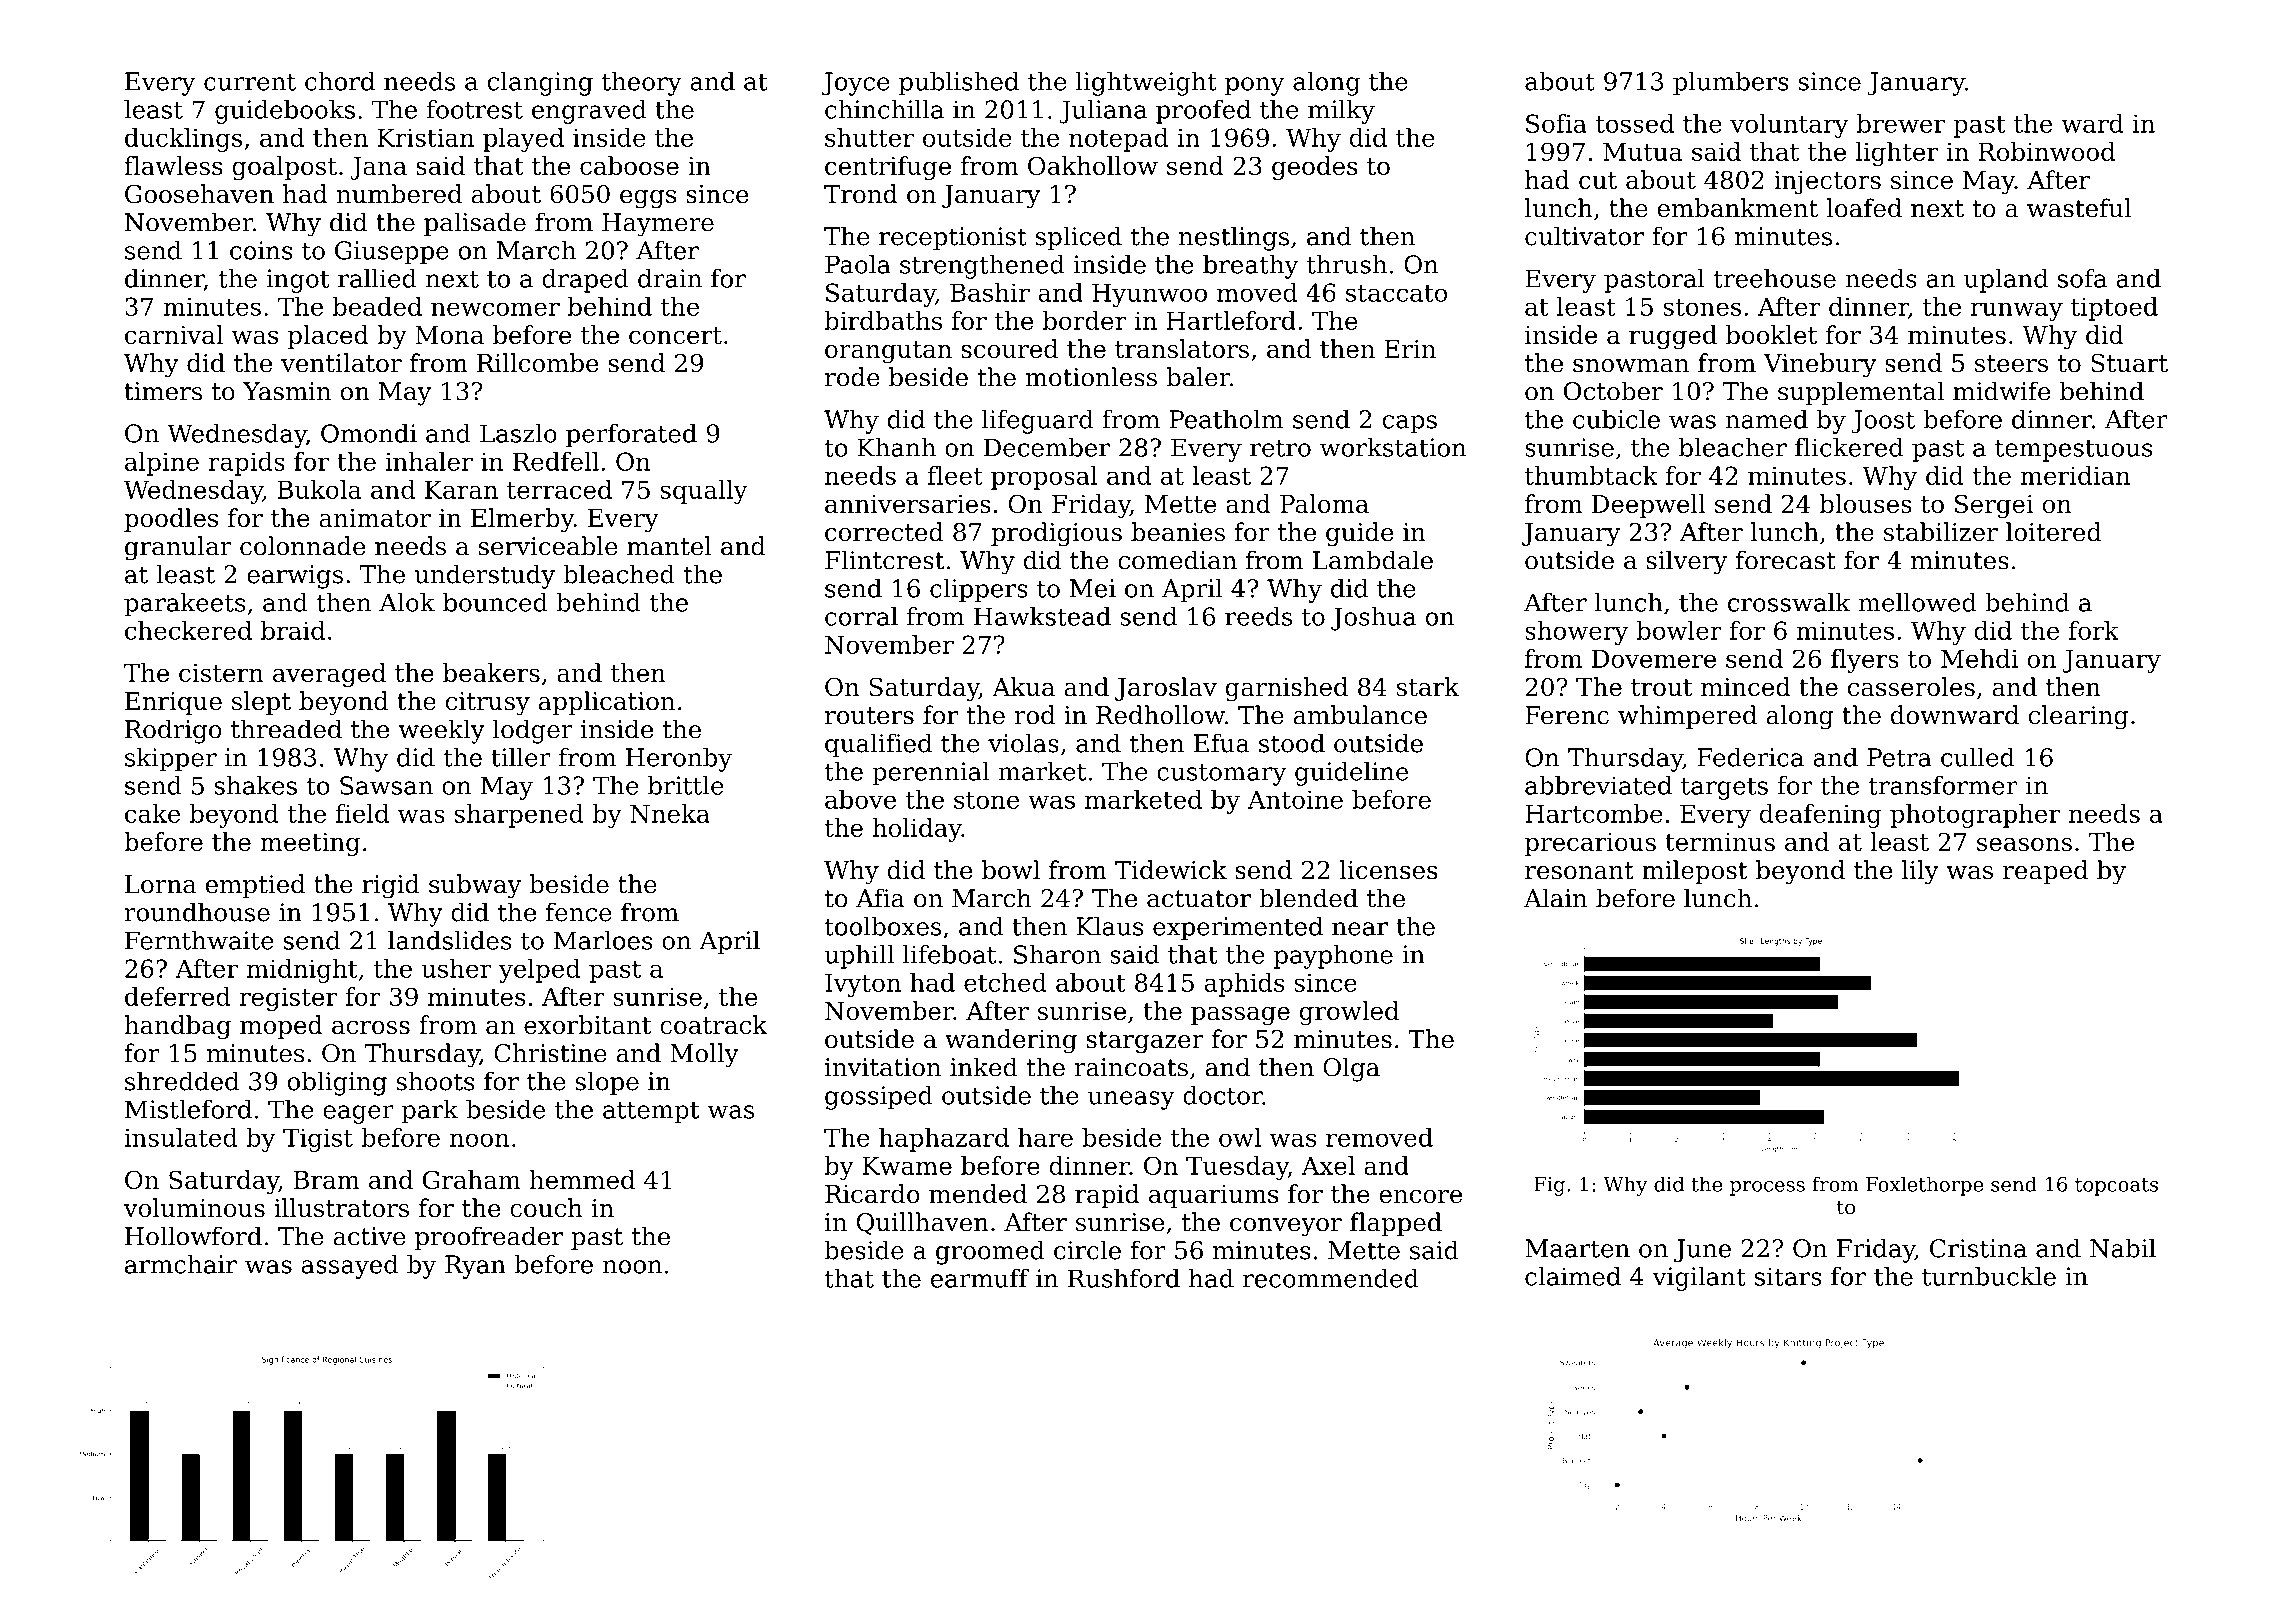 The height and width of the screenshot is (1620, 2292). Describe the element at coordinates (1686, 562) in the screenshot. I see `silvery` at that location.
